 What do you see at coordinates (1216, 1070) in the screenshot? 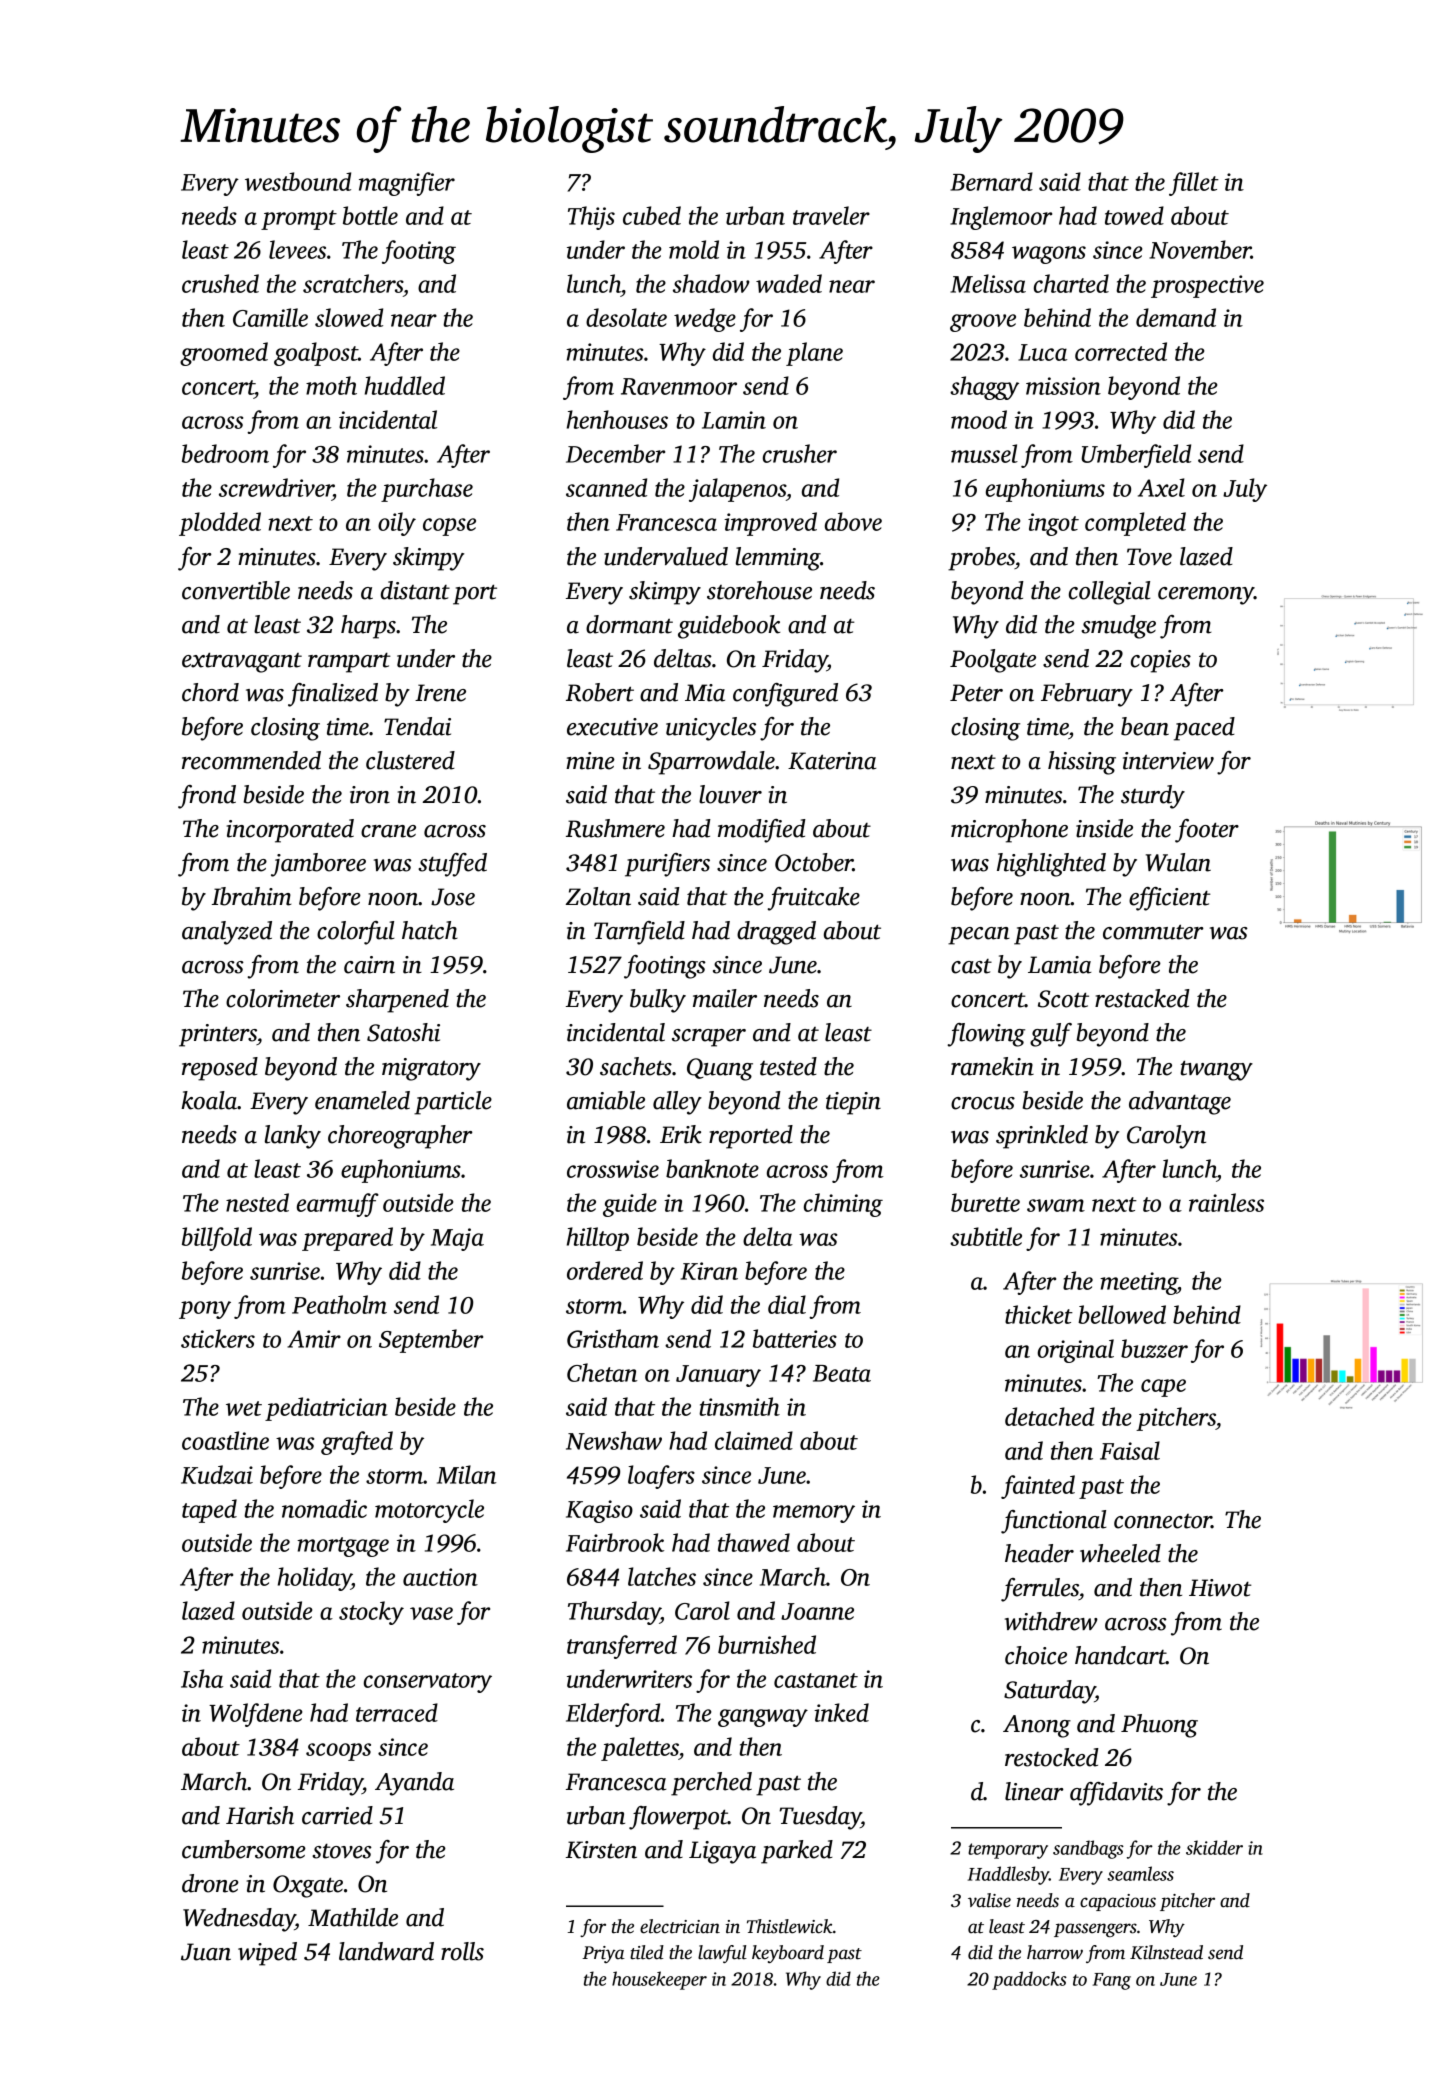
I see `twangy` at bounding box center [1216, 1070].
